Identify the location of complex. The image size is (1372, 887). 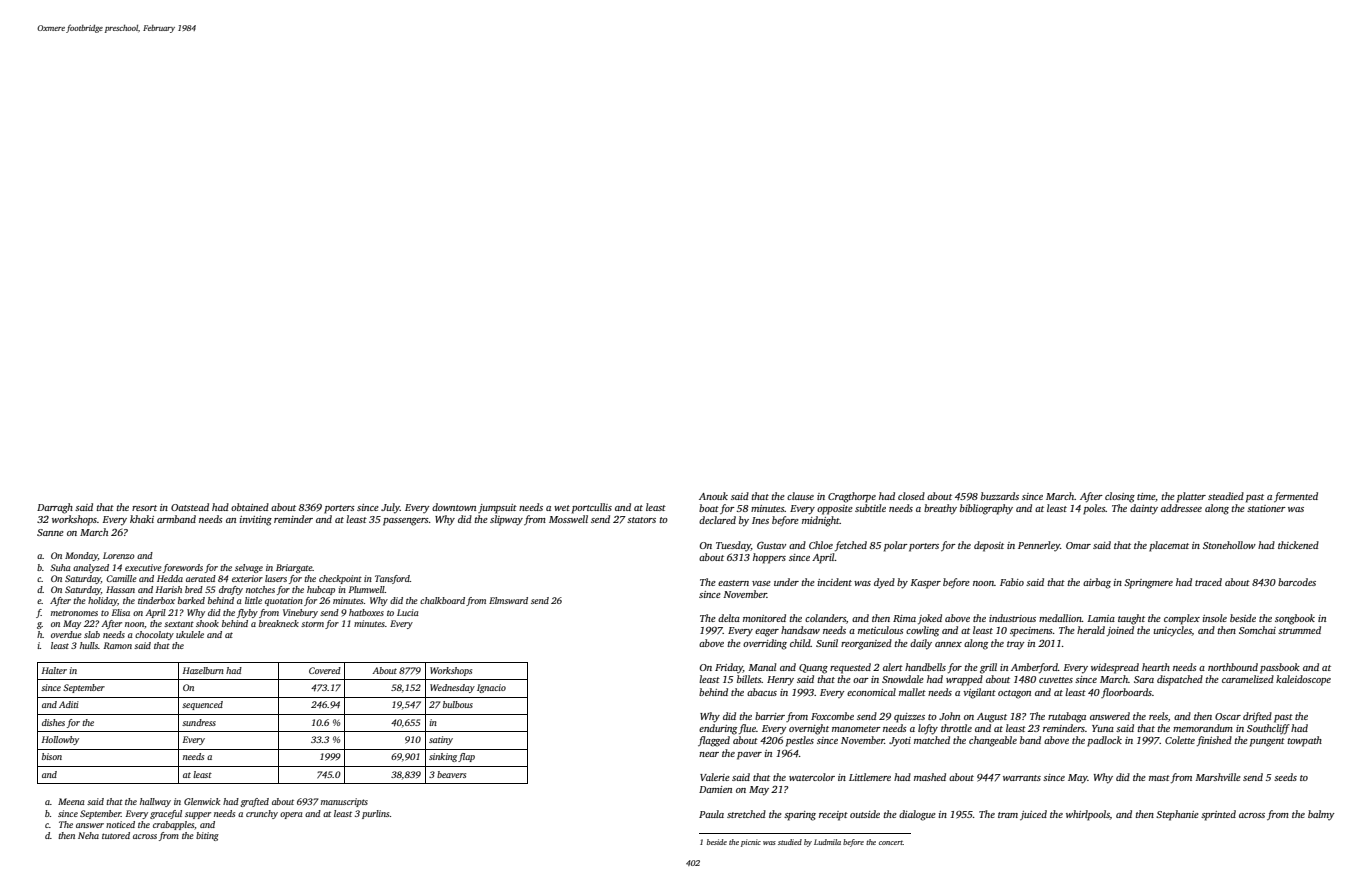
(1182, 619).
